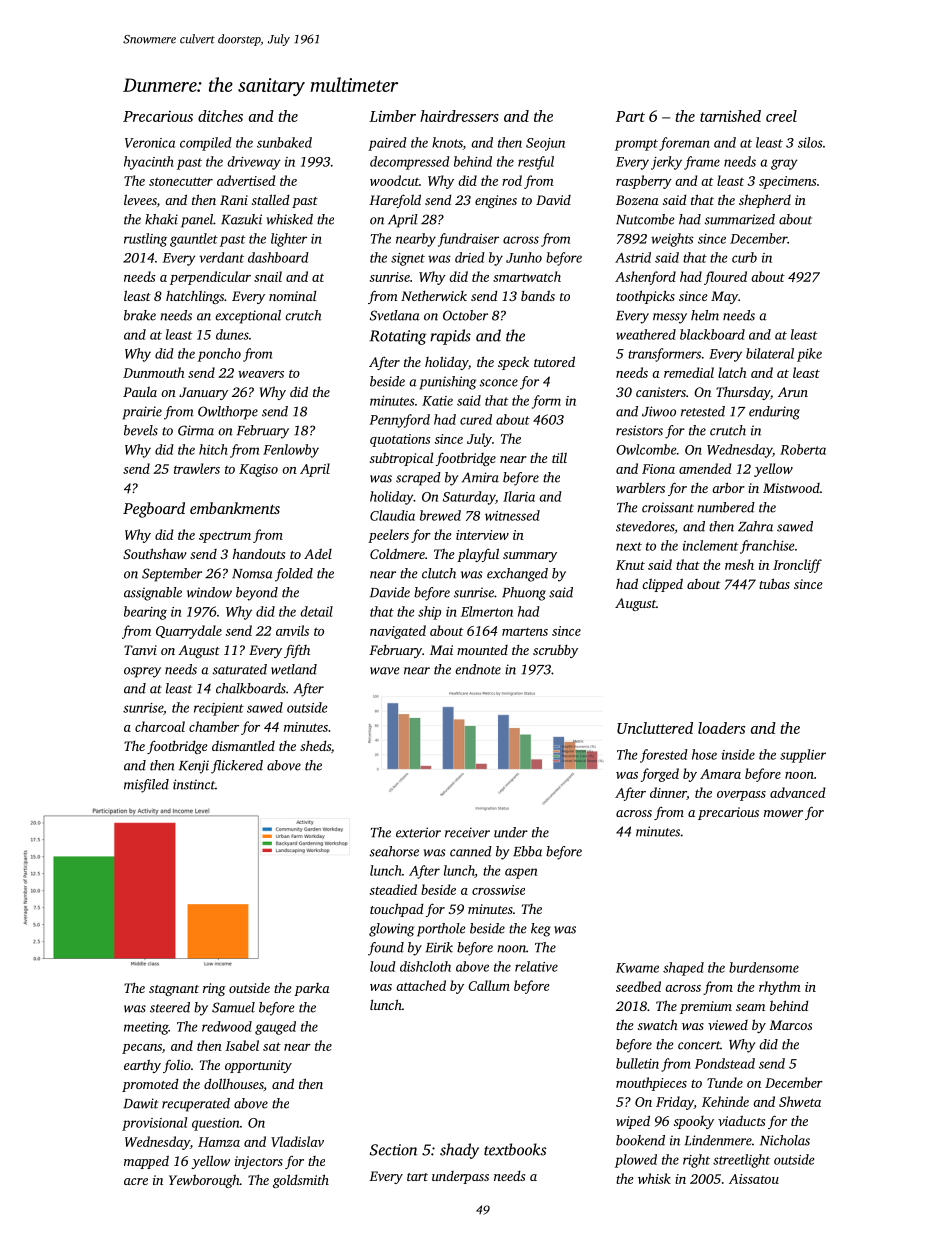 The image size is (952, 1233). Describe the element at coordinates (174, 990) in the screenshot. I see `stagnant` at that location.
